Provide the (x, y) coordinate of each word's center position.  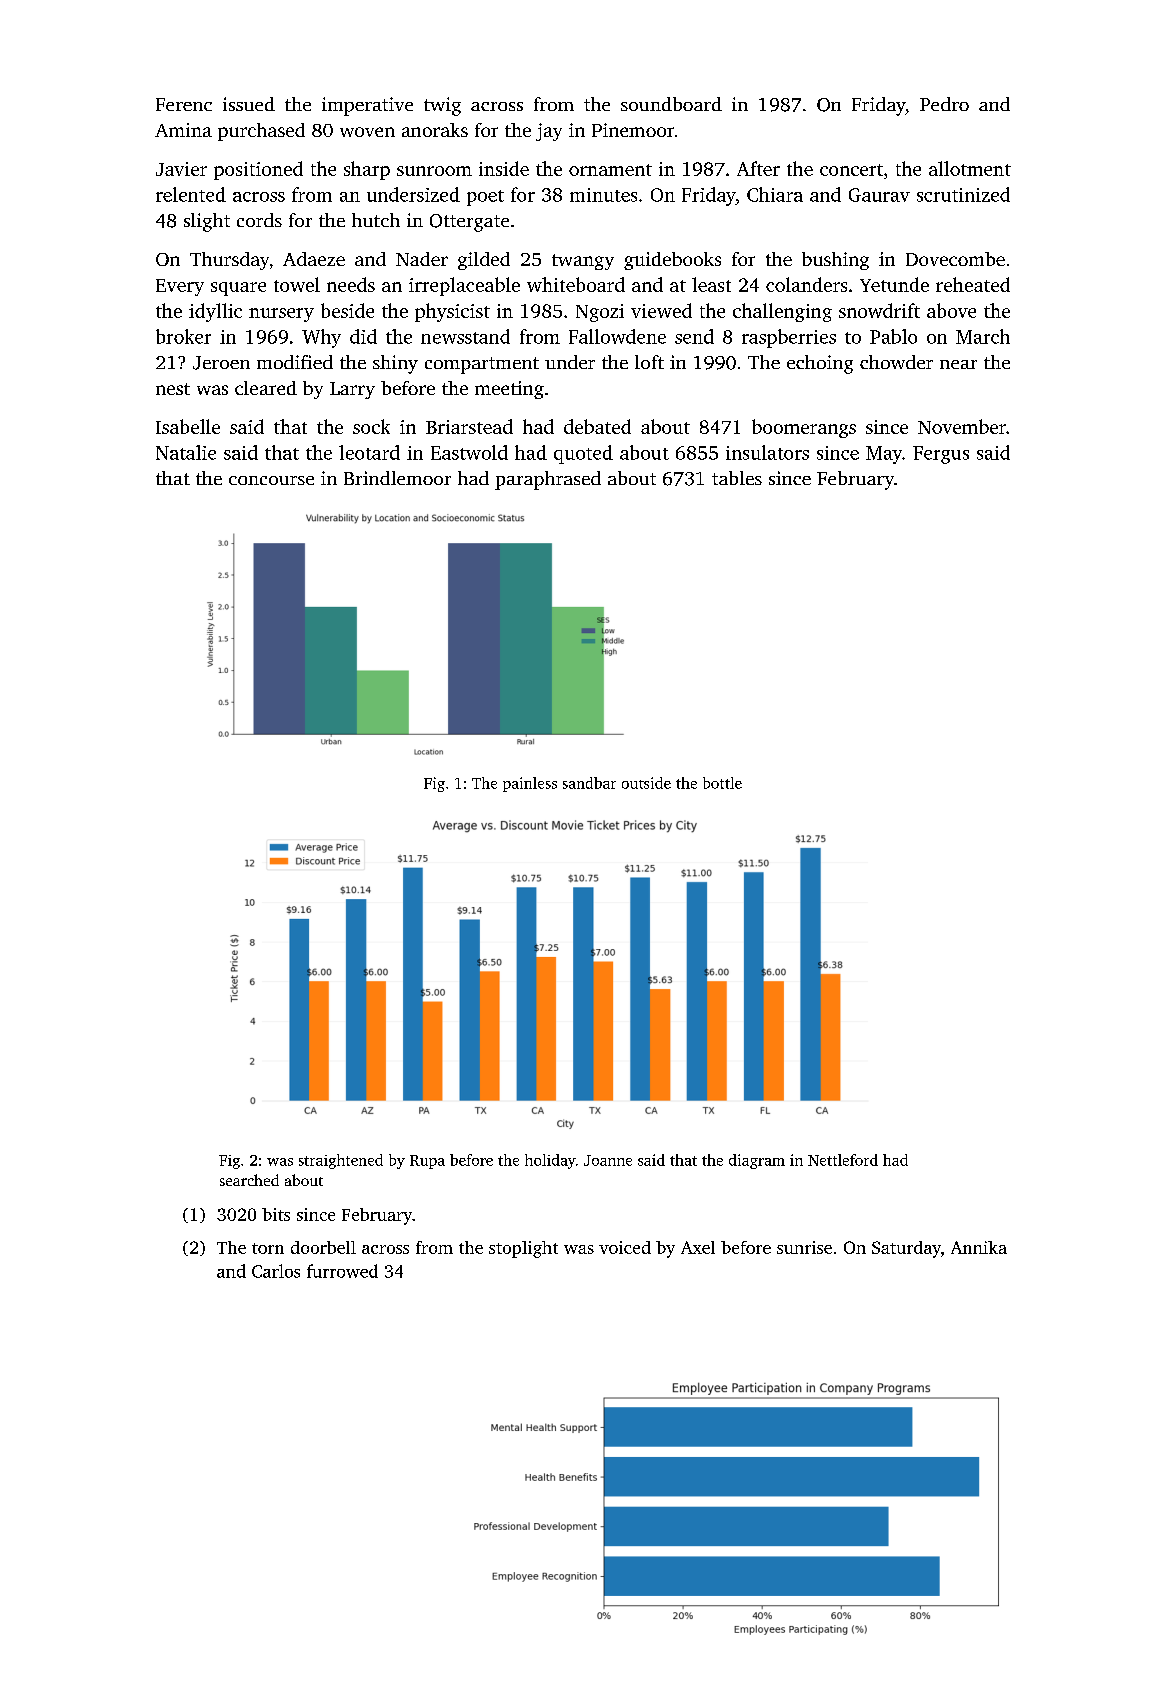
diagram (757, 1161)
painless (530, 784)
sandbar (589, 783)
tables (737, 478)
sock (371, 426)
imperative (367, 106)
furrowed (342, 1271)
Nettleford (843, 1160)
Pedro (944, 104)
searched (249, 1180)
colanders (806, 284)
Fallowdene (617, 336)
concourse (271, 480)
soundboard (671, 104)
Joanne (608, 1160)
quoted (583, 454)
